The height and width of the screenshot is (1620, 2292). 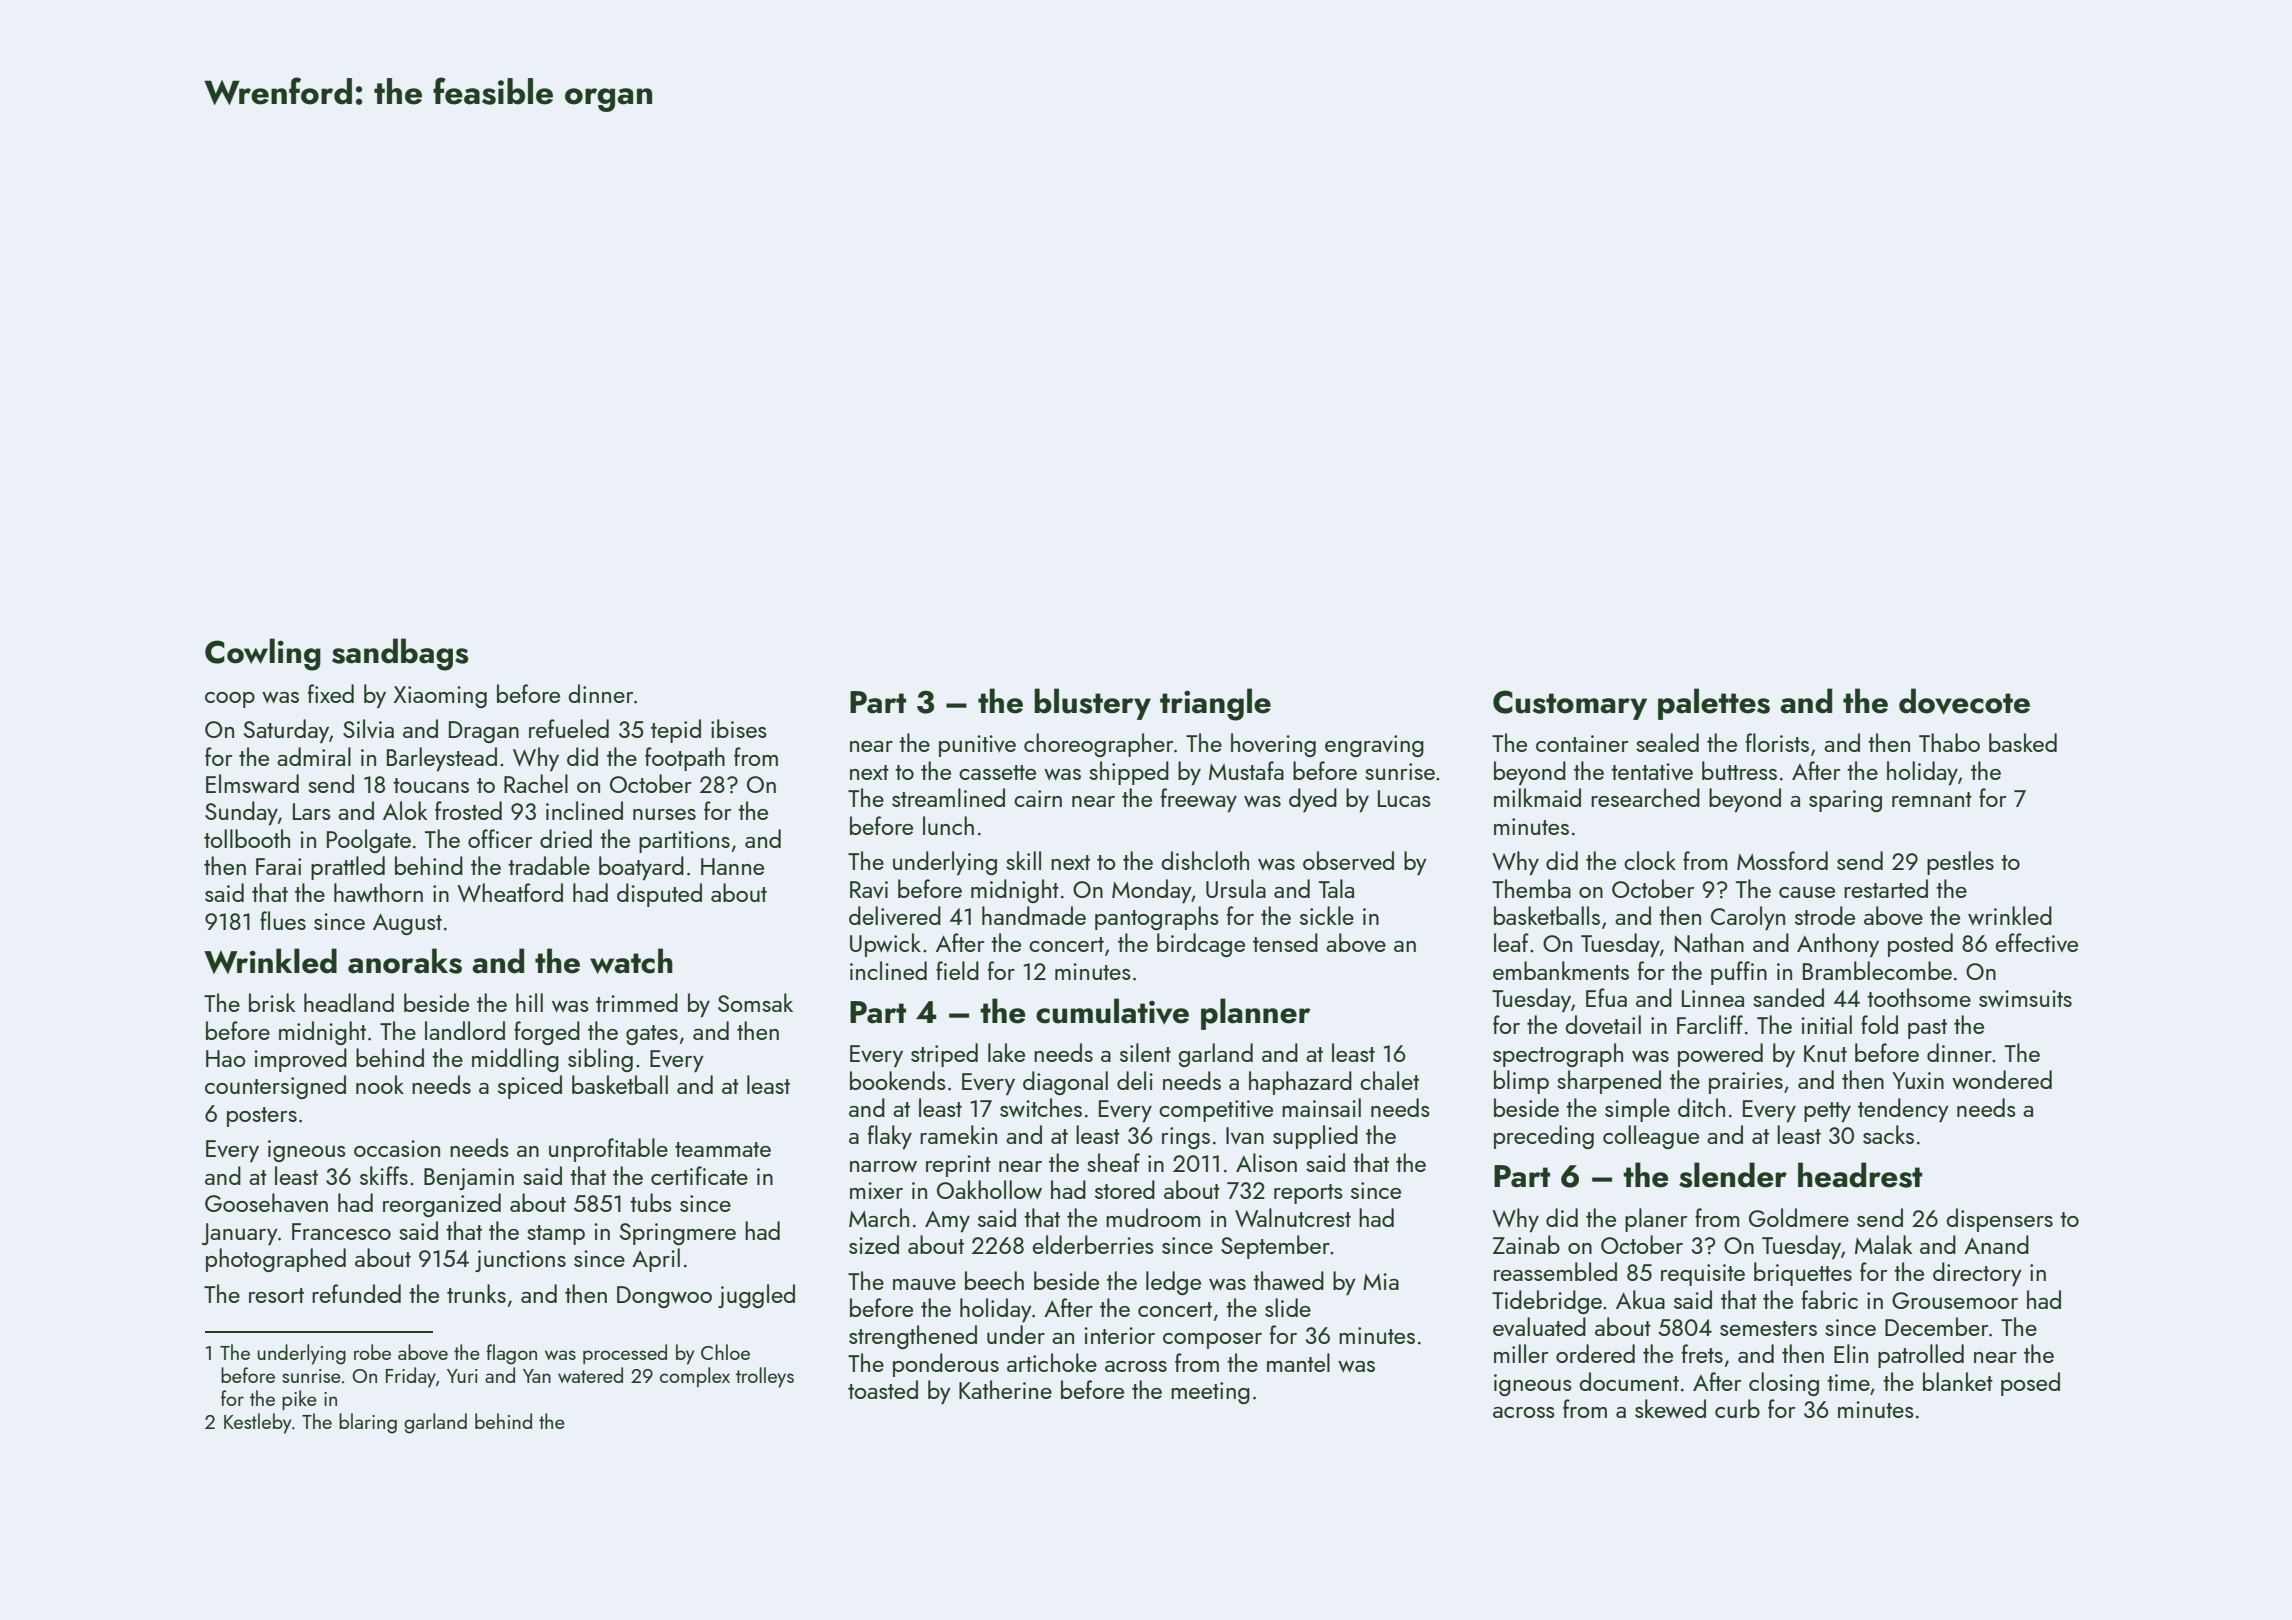 I want to click on milkmaid, so click(x=1537, y=797).
